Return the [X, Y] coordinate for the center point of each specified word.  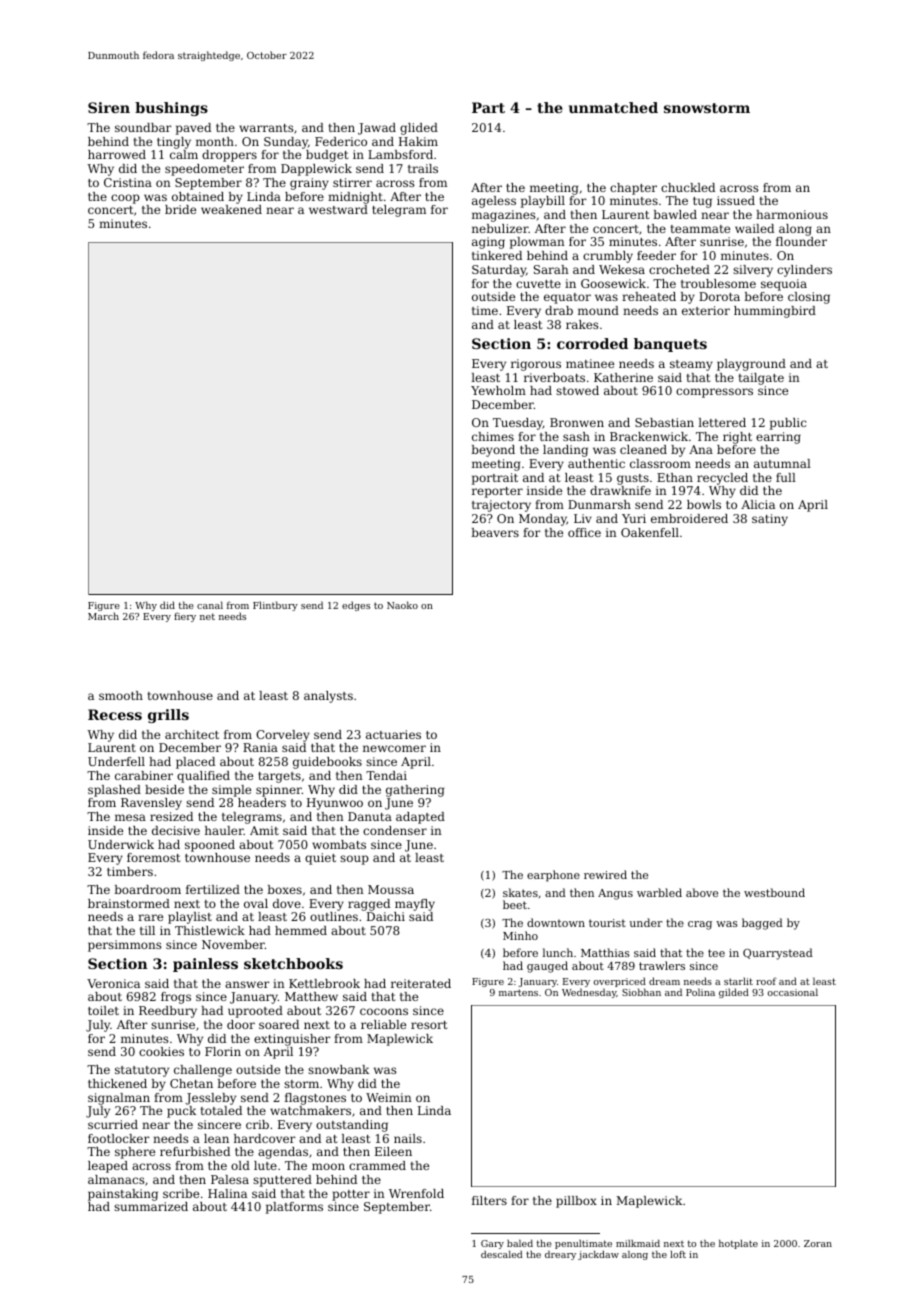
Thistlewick [210, 930]
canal [210, 605]
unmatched [613, 107]
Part [488, 107]
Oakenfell [650, 532]
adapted [420, 818]
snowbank [338, 1069]
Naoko [402, 605]
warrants [266, 128]
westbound [774, 892]
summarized [151, 1206]
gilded [734, 993]
